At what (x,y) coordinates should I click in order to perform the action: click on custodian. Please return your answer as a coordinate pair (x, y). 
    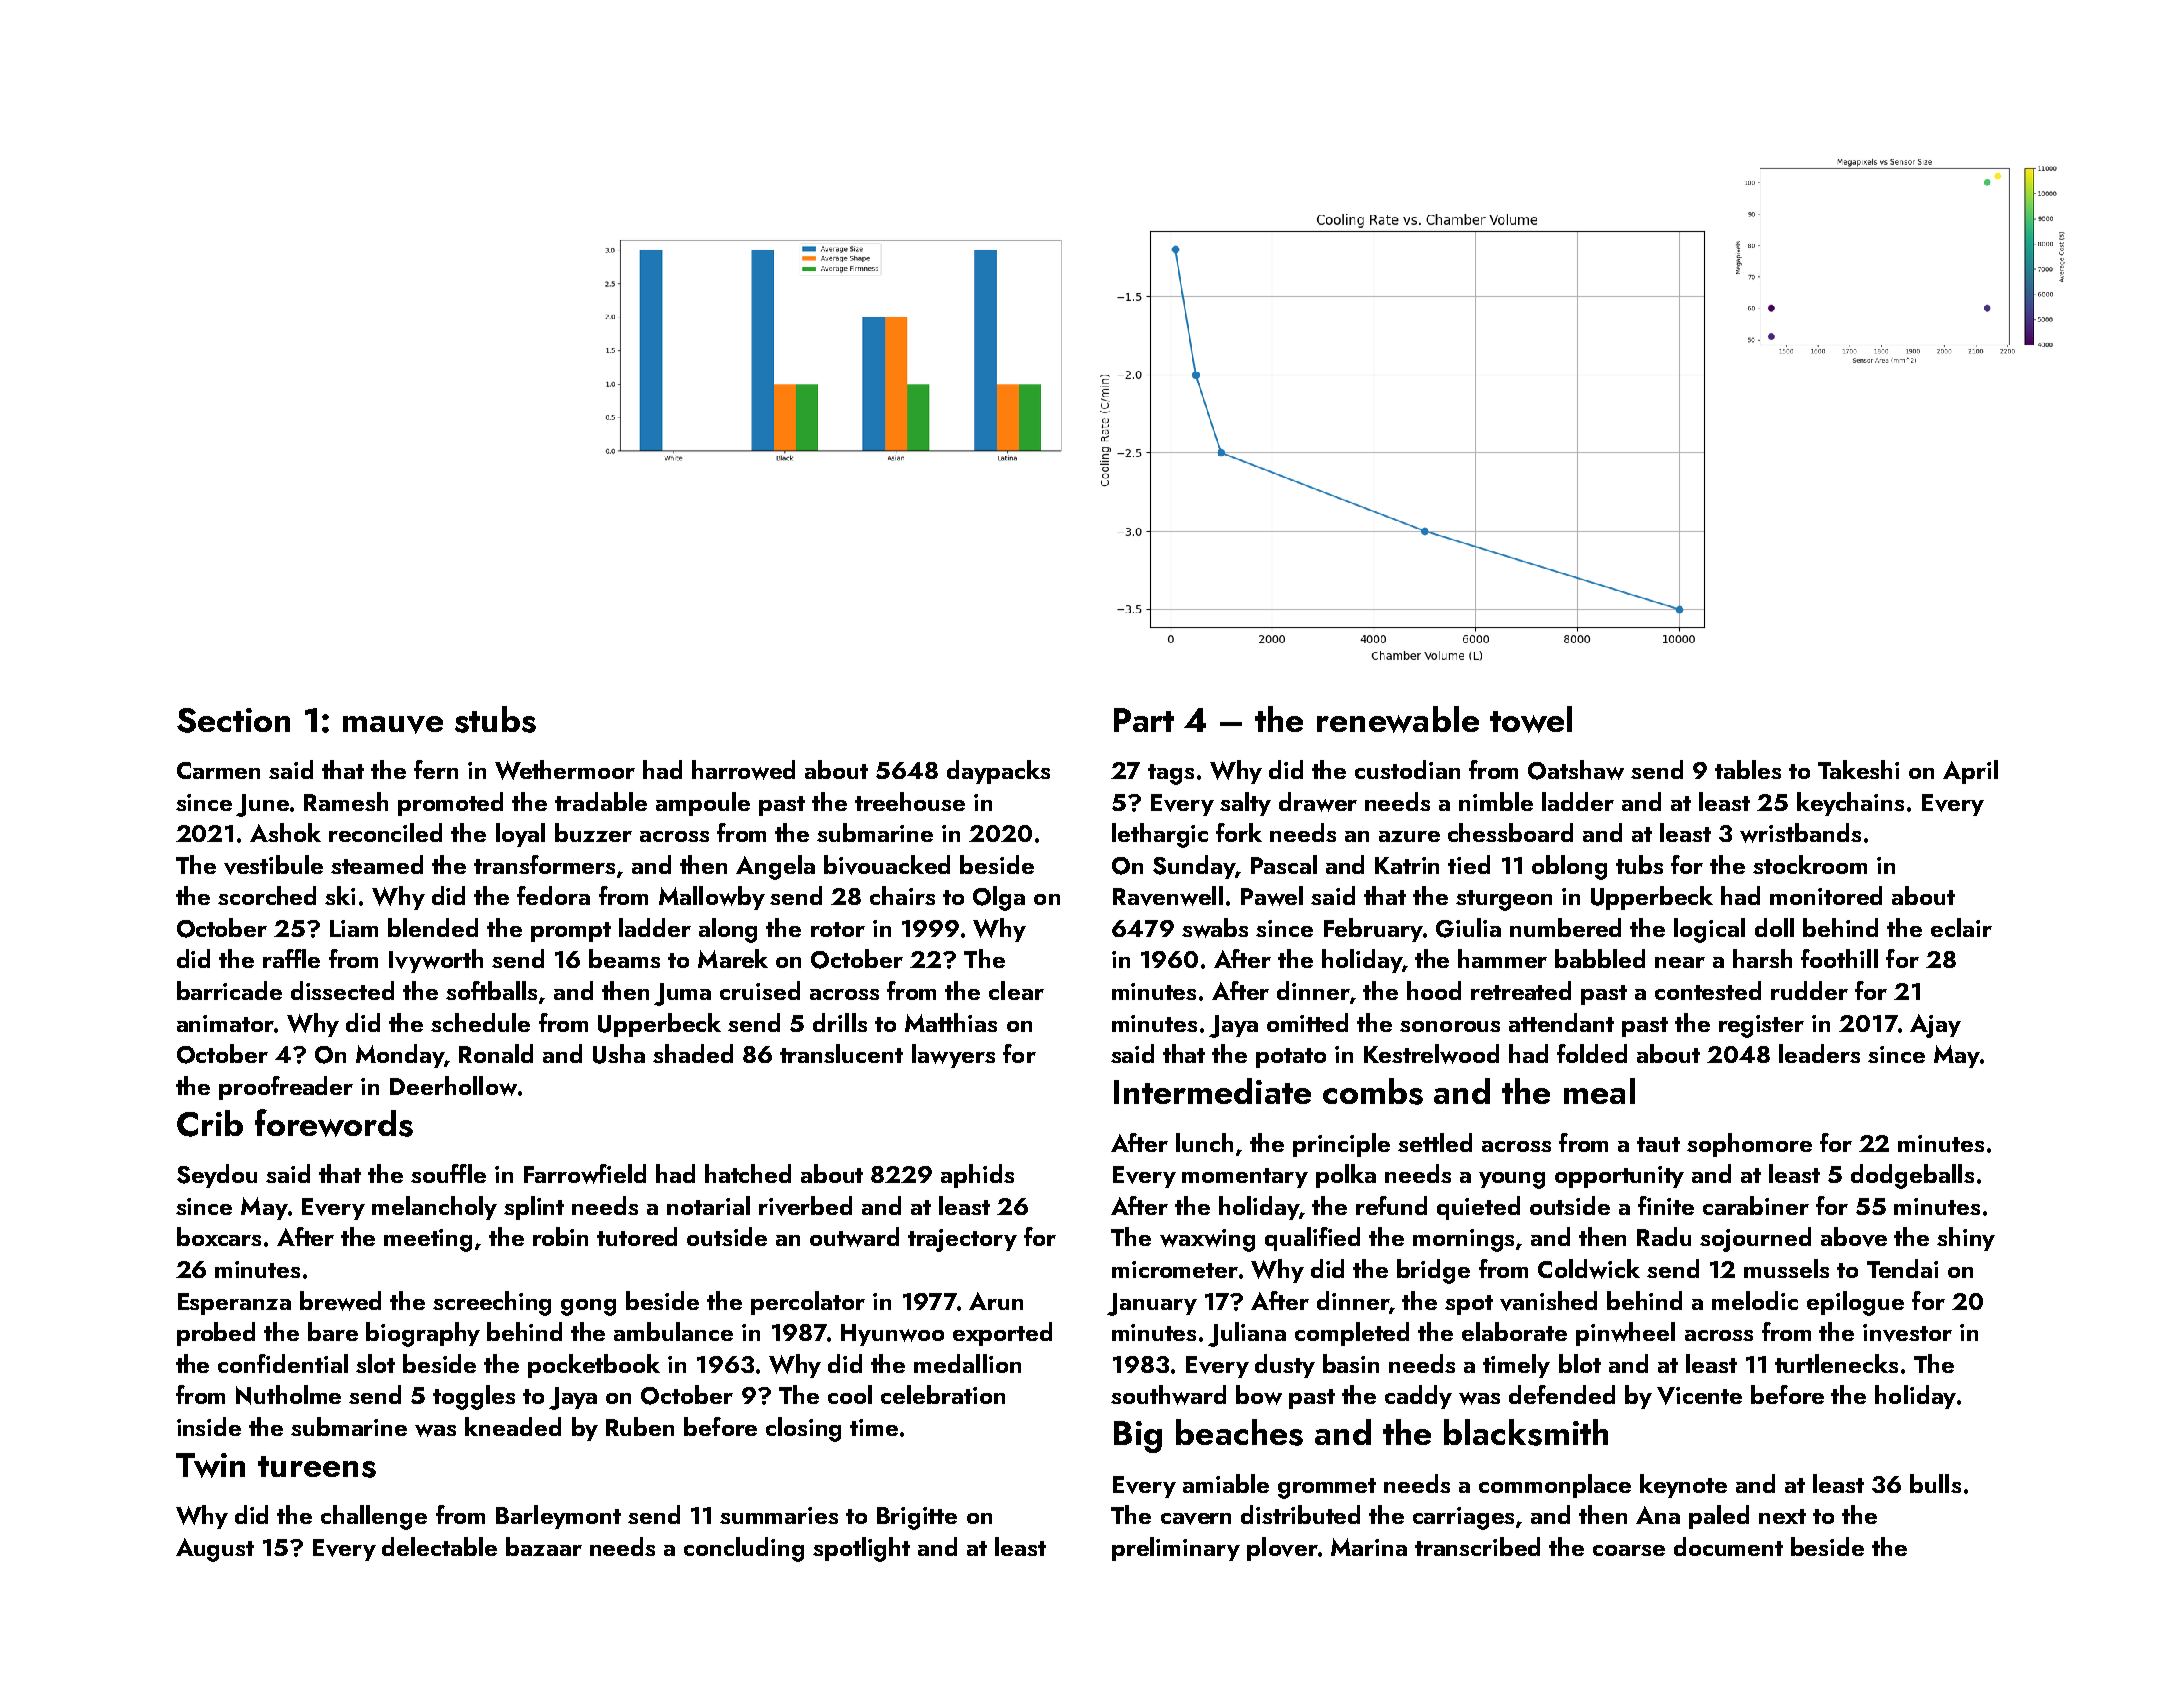
    Looking at the image, I should click on (1407, 769).
